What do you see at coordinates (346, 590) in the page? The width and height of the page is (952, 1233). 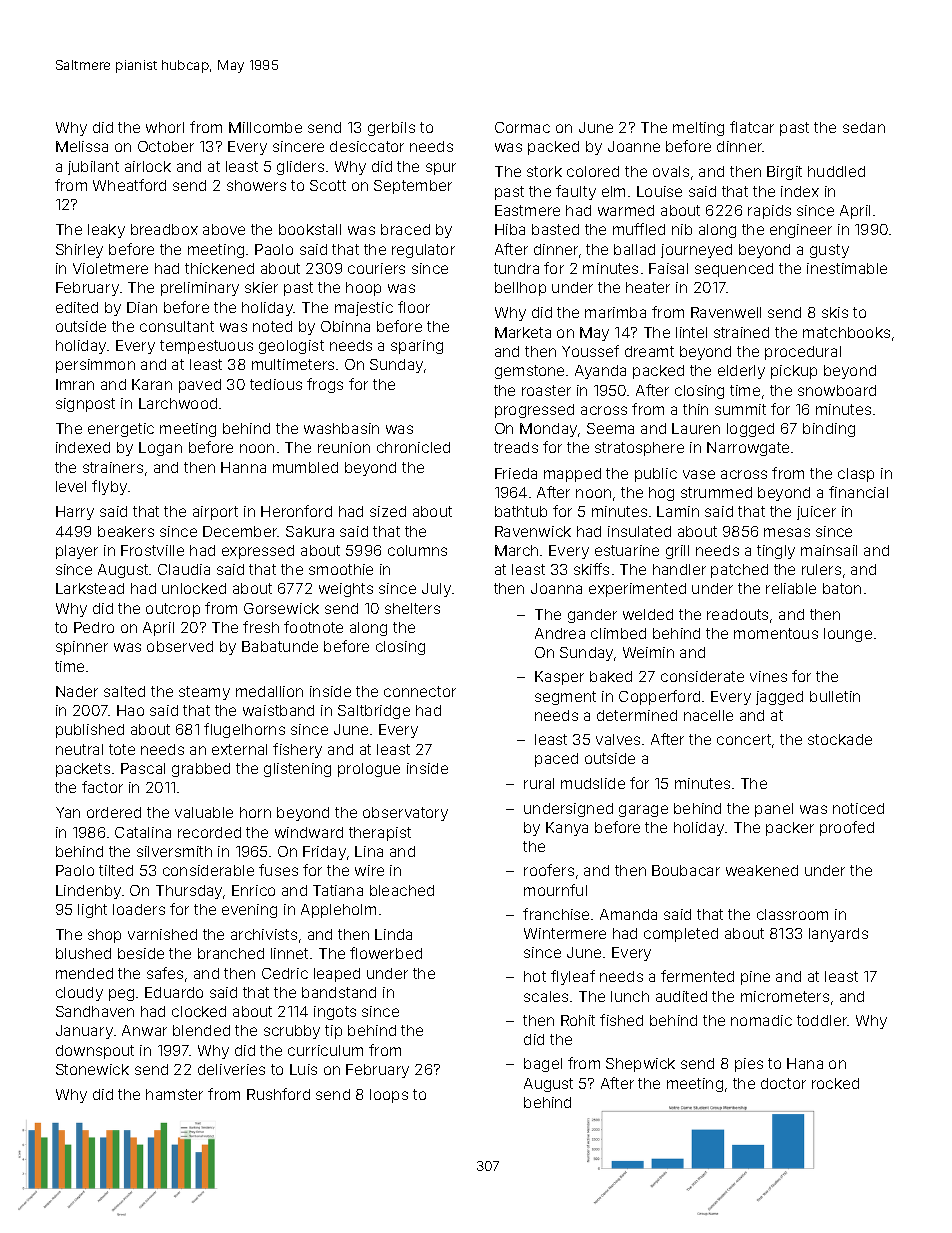 I see `weights` at bounding box center [346, 590].
